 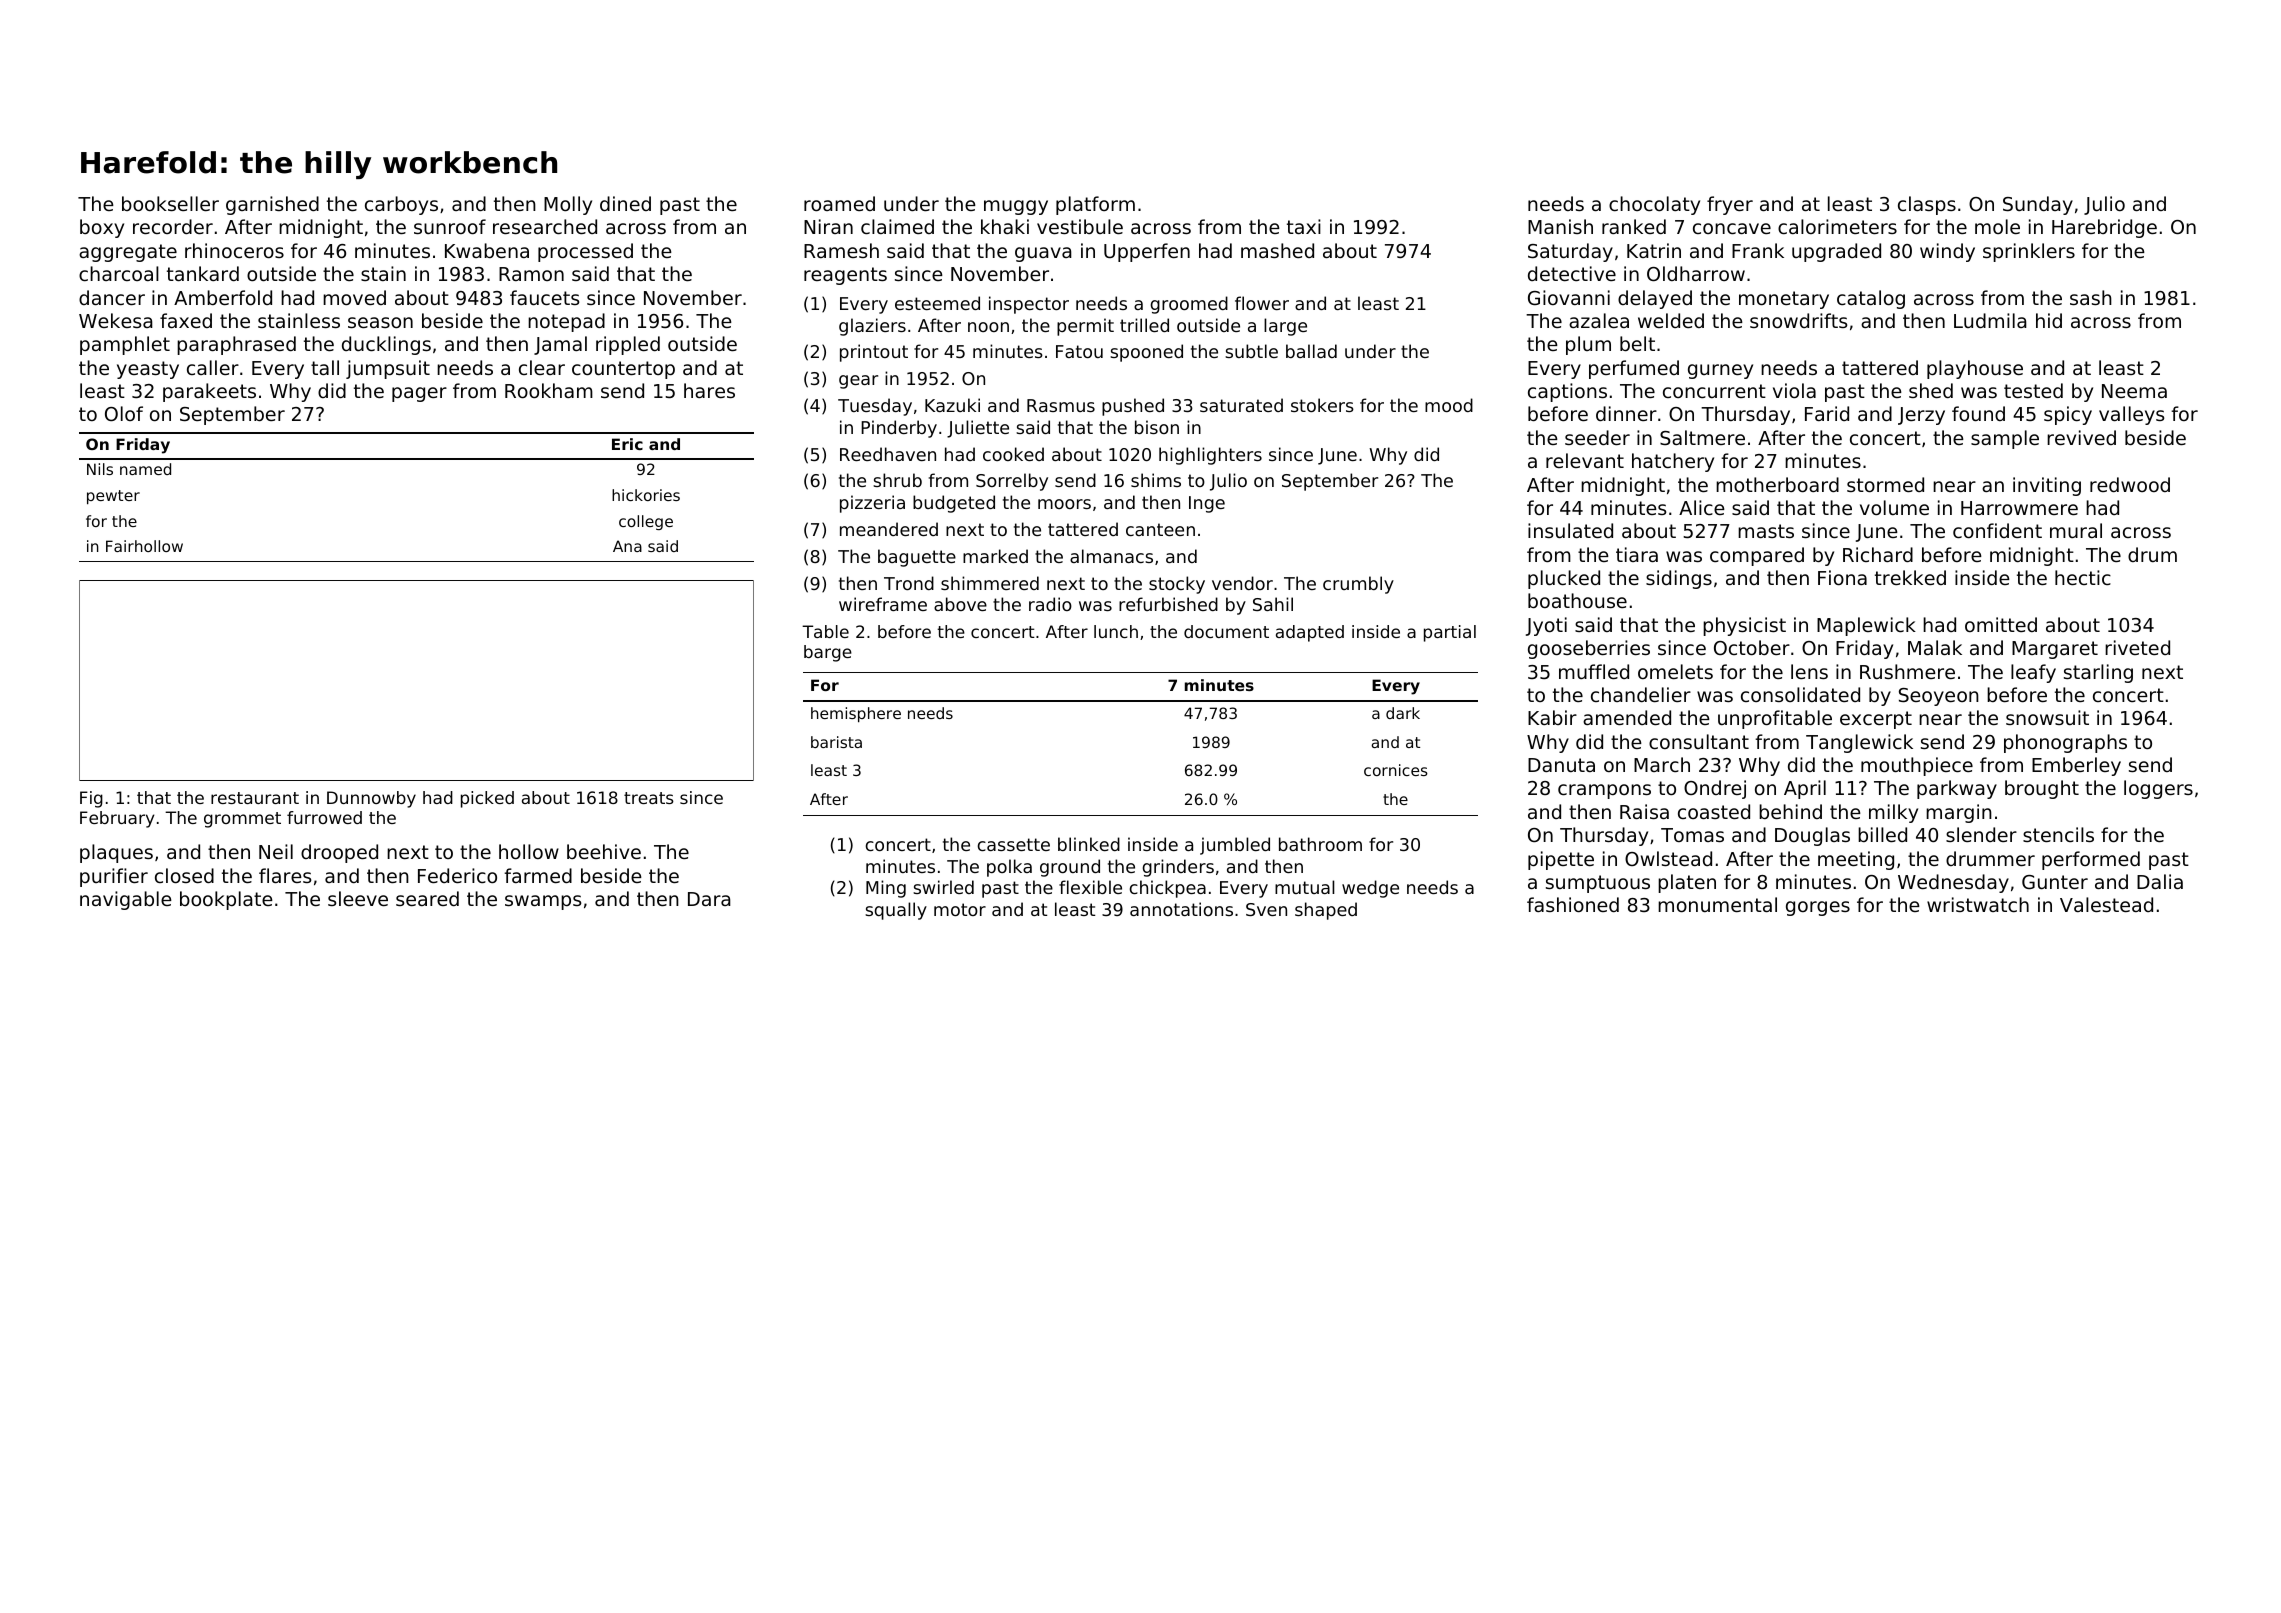 I want to click on esteemed, so click(x=937, y=303).
